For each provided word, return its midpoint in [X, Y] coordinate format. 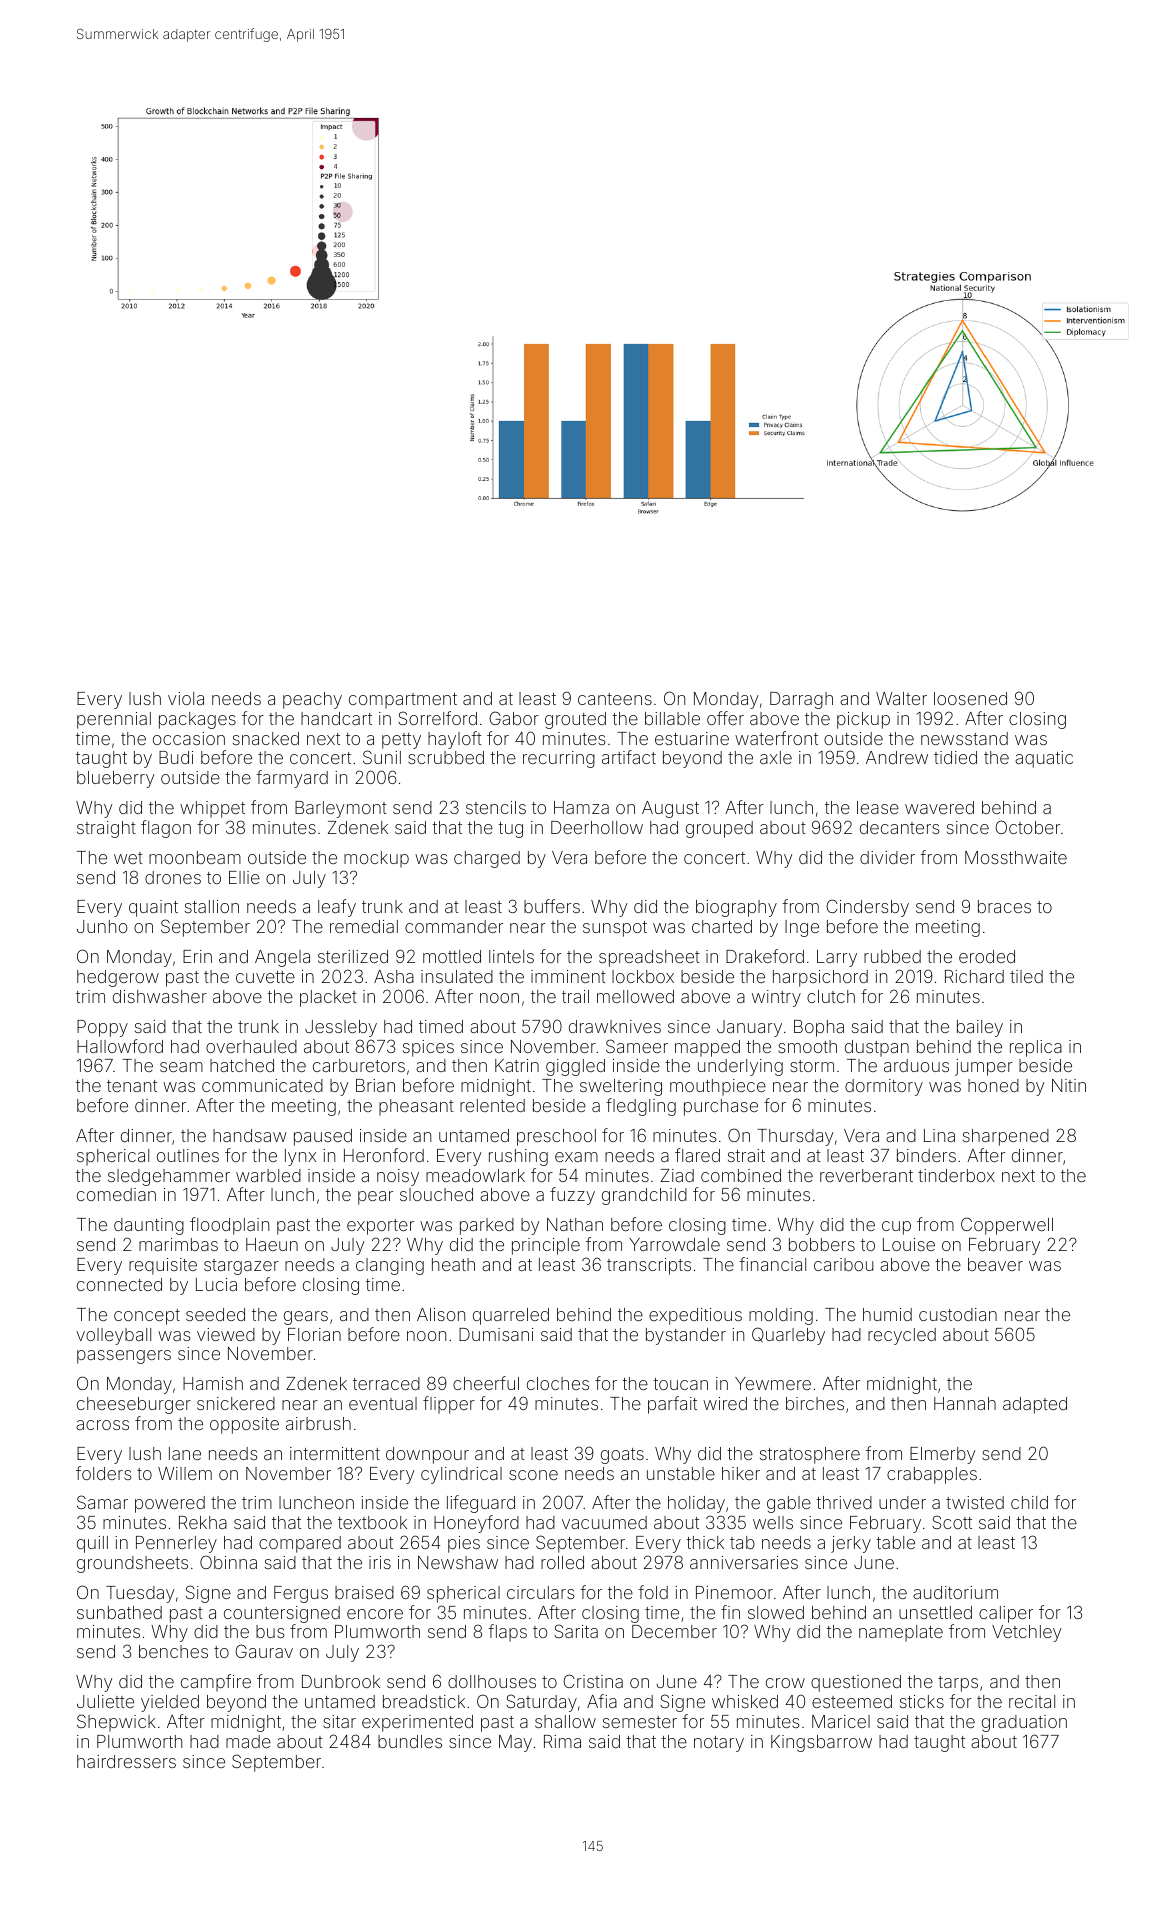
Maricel [841, 1721]
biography [736, 908]
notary [719, 1744]
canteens [615, 699]
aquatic [1044, 759]
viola [186, 698]
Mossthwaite [1016, 857]
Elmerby [942, 1455]
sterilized [353, 956]
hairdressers [126, 1761]
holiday [696, 1504]
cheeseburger [134, 1405]
